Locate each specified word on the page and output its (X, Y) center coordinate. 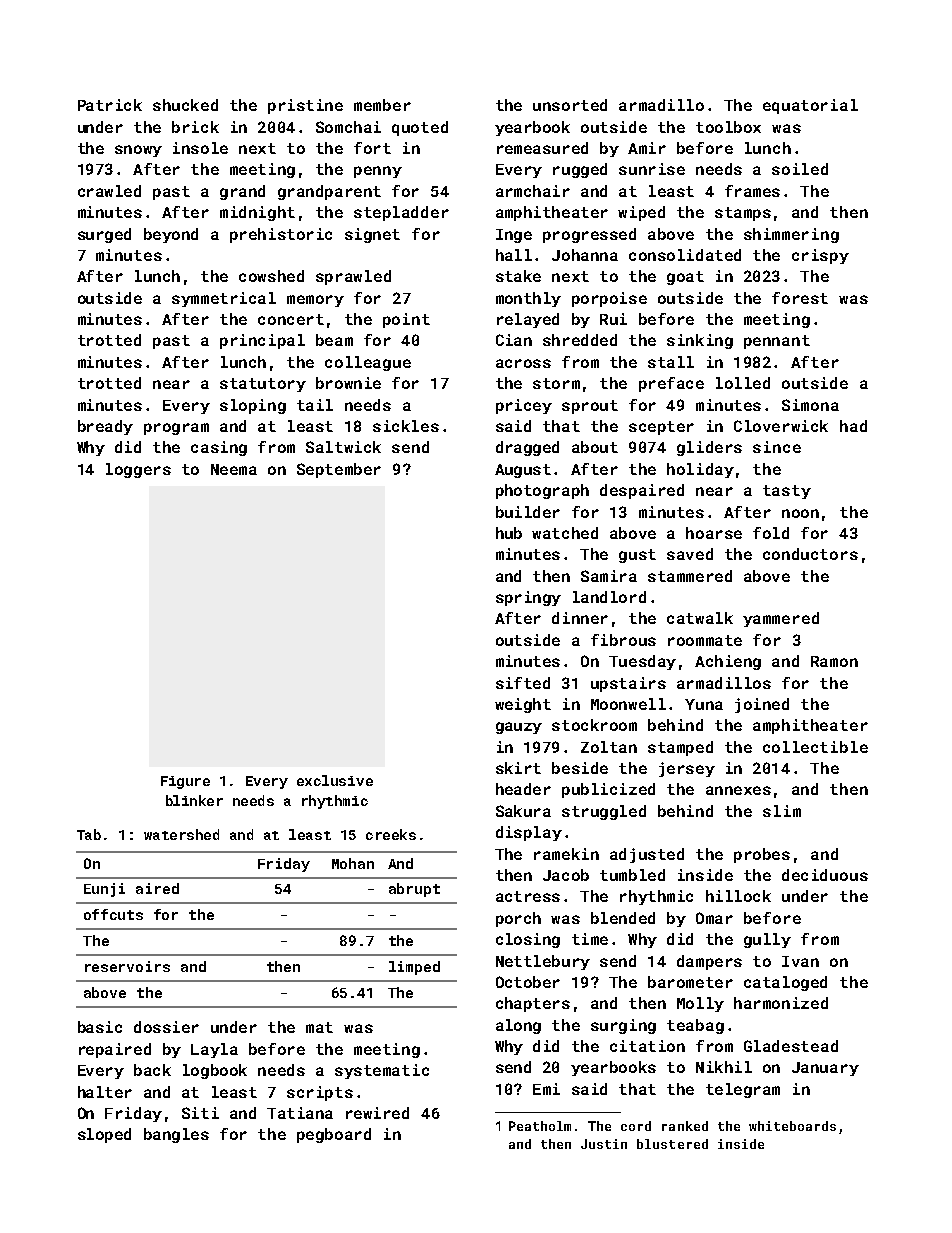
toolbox (728, 127)
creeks (391, 834)
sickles (406, 426)
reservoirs (127, 966)
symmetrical (224, 299)
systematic (382, 1071)
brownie (348, 383)
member (382, 105)
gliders (709, 448)
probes (762, 855)
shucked (185, 105)
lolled (743, 383)
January (825, 1069)
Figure (185, 782)
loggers (138, 470)
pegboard (334, 1135)
